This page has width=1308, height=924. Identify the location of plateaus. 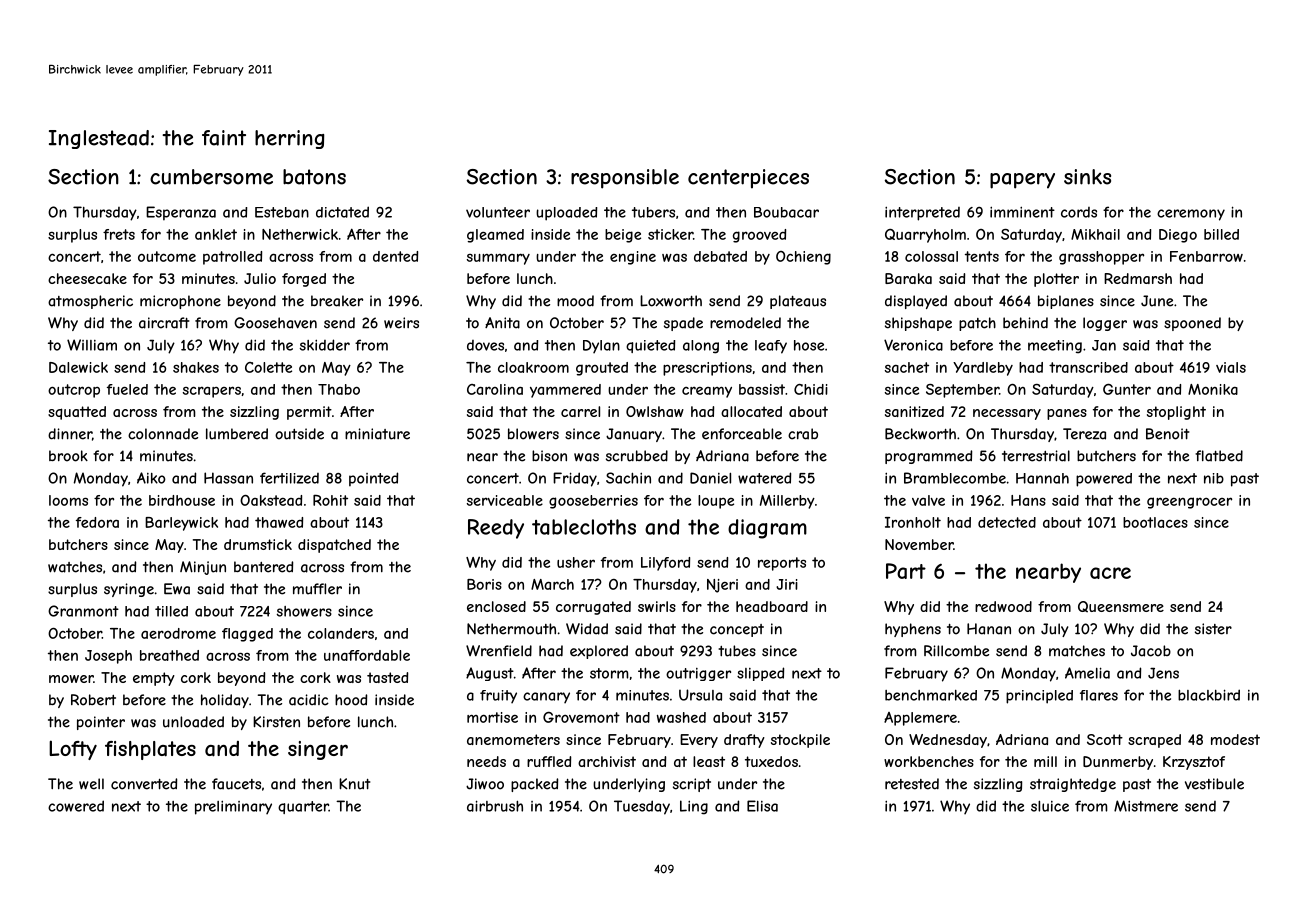
(798, 302).
